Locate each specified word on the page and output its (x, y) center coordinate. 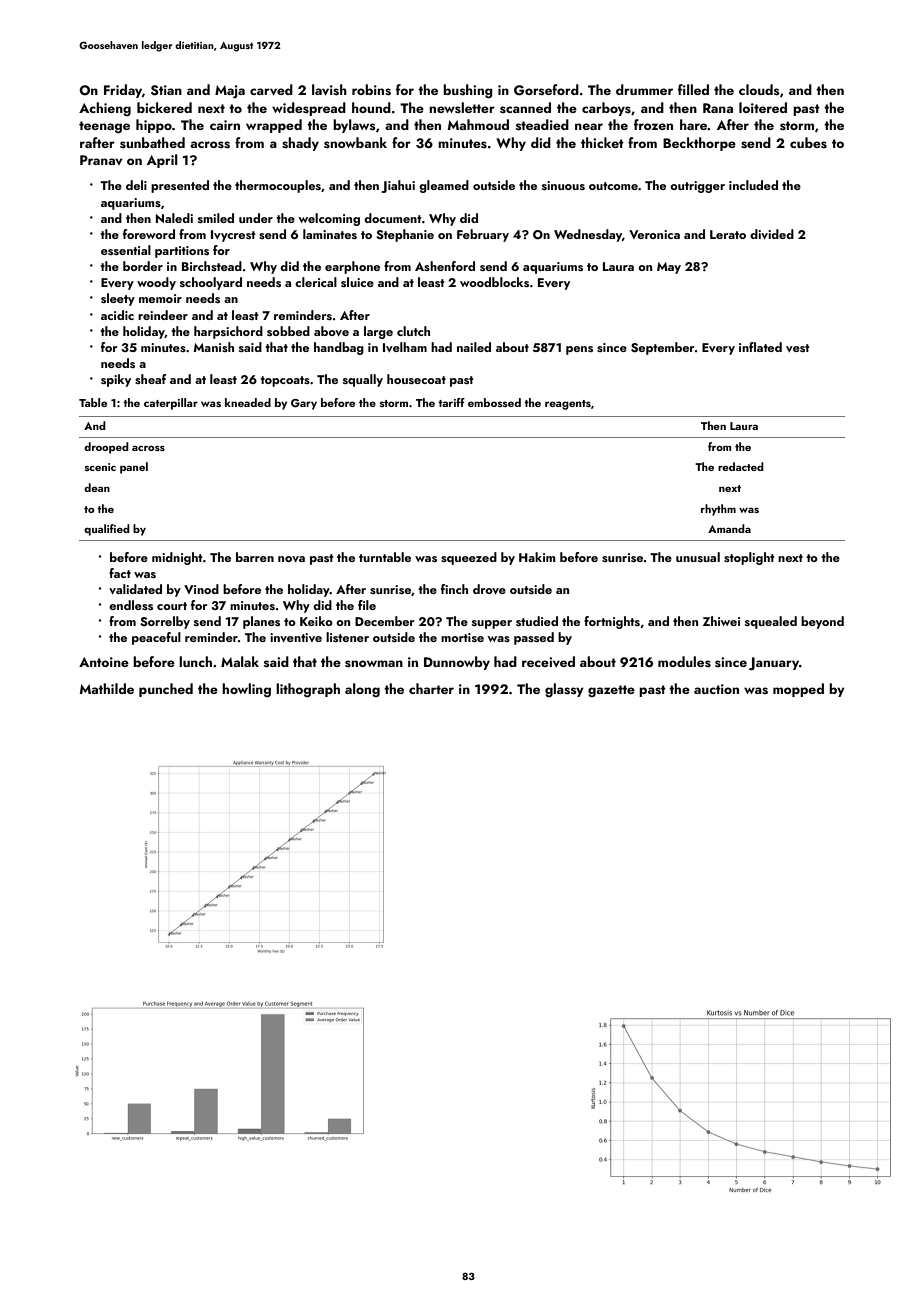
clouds (759, 89)
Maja (230, 91)
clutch (413, 331)
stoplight (749, 558)
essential (126, 250)
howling (246, 690)
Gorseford (546, 90)
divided (772, 234)
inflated (760, 347)
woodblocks (494, 282)
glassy (564, 690)
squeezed (469, 558)
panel (134, 468)
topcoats (285, 381)
